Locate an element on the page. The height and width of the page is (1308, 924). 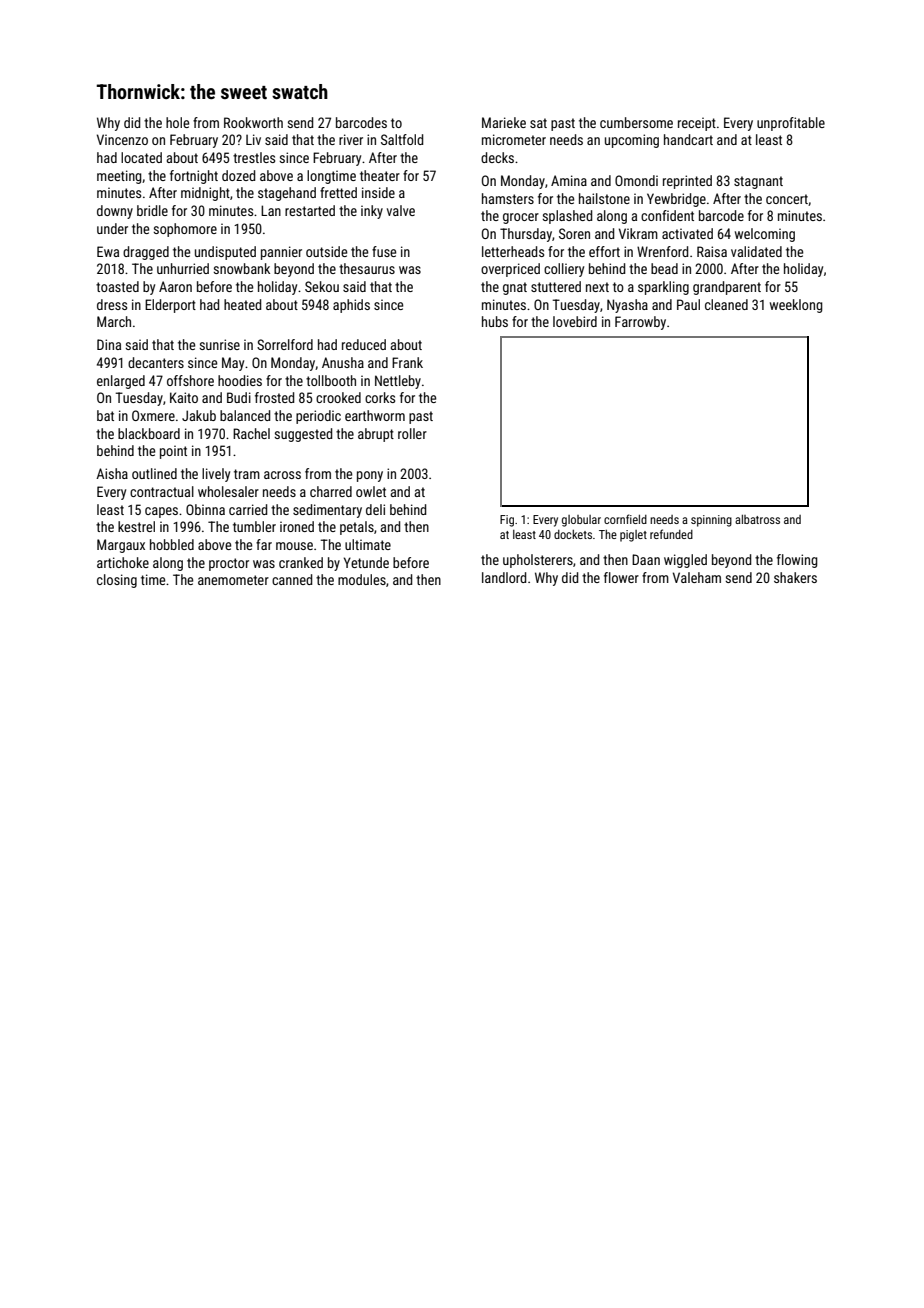
hamsters is located at coordinates (508, 198).
